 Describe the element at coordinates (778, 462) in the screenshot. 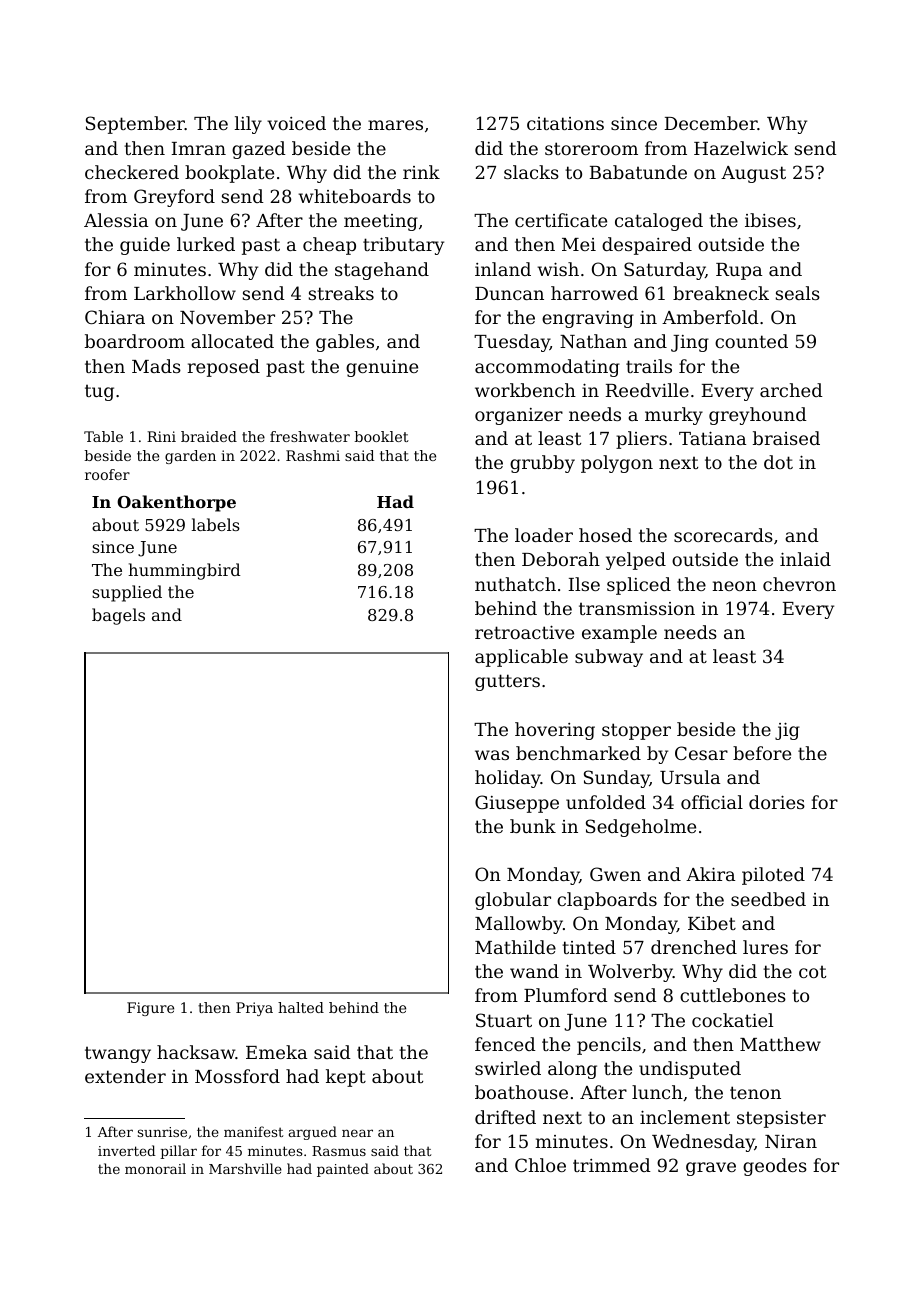

I see `dot` at that location.
